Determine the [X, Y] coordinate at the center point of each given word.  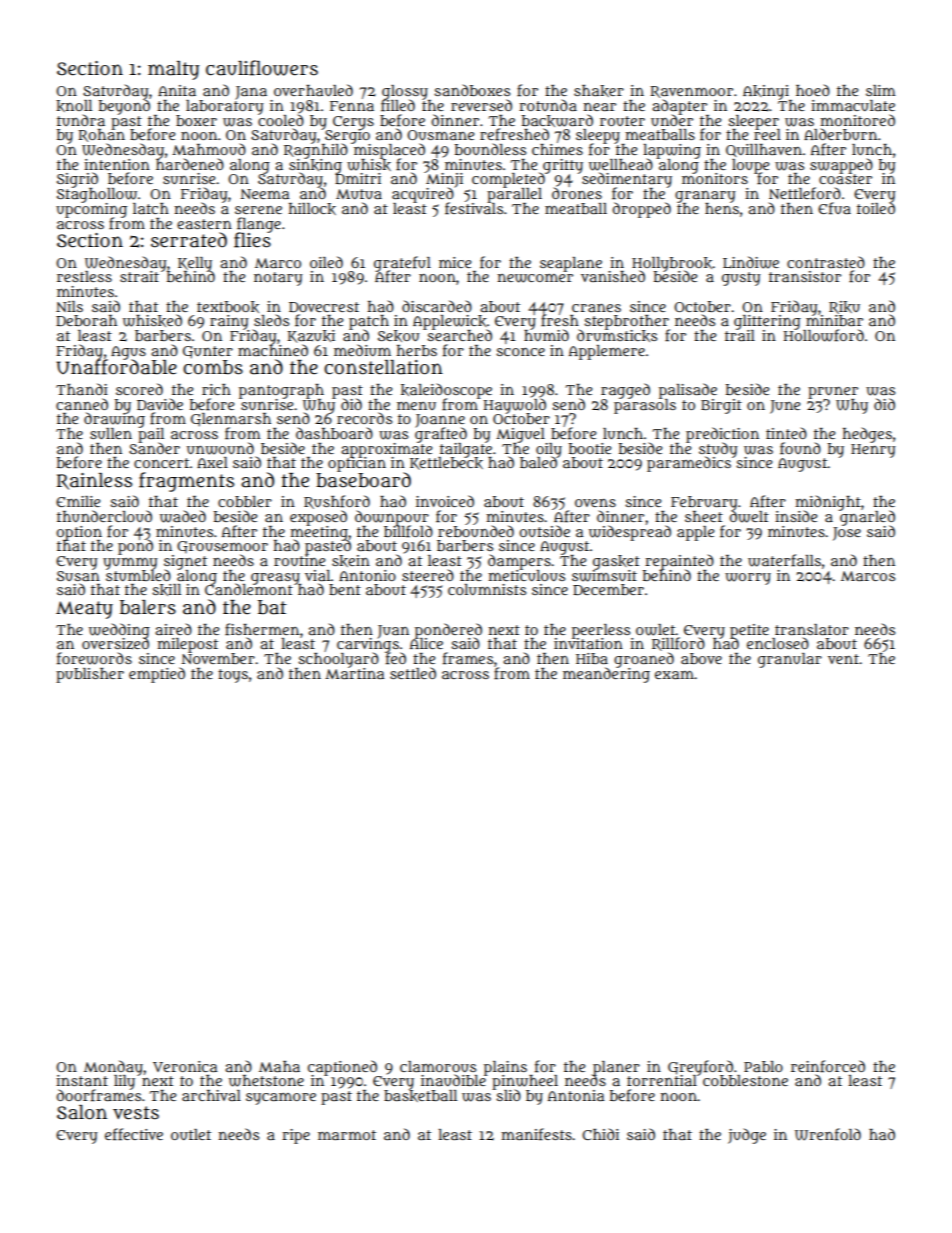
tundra [81, 120]
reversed [481, 105]
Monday [113, 1067]
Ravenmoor [691, 92]
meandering [606, 675]
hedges [867, 435]
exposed [318, 517]
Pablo [763, 1066]
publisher [90, 675]
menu [416, 406]
